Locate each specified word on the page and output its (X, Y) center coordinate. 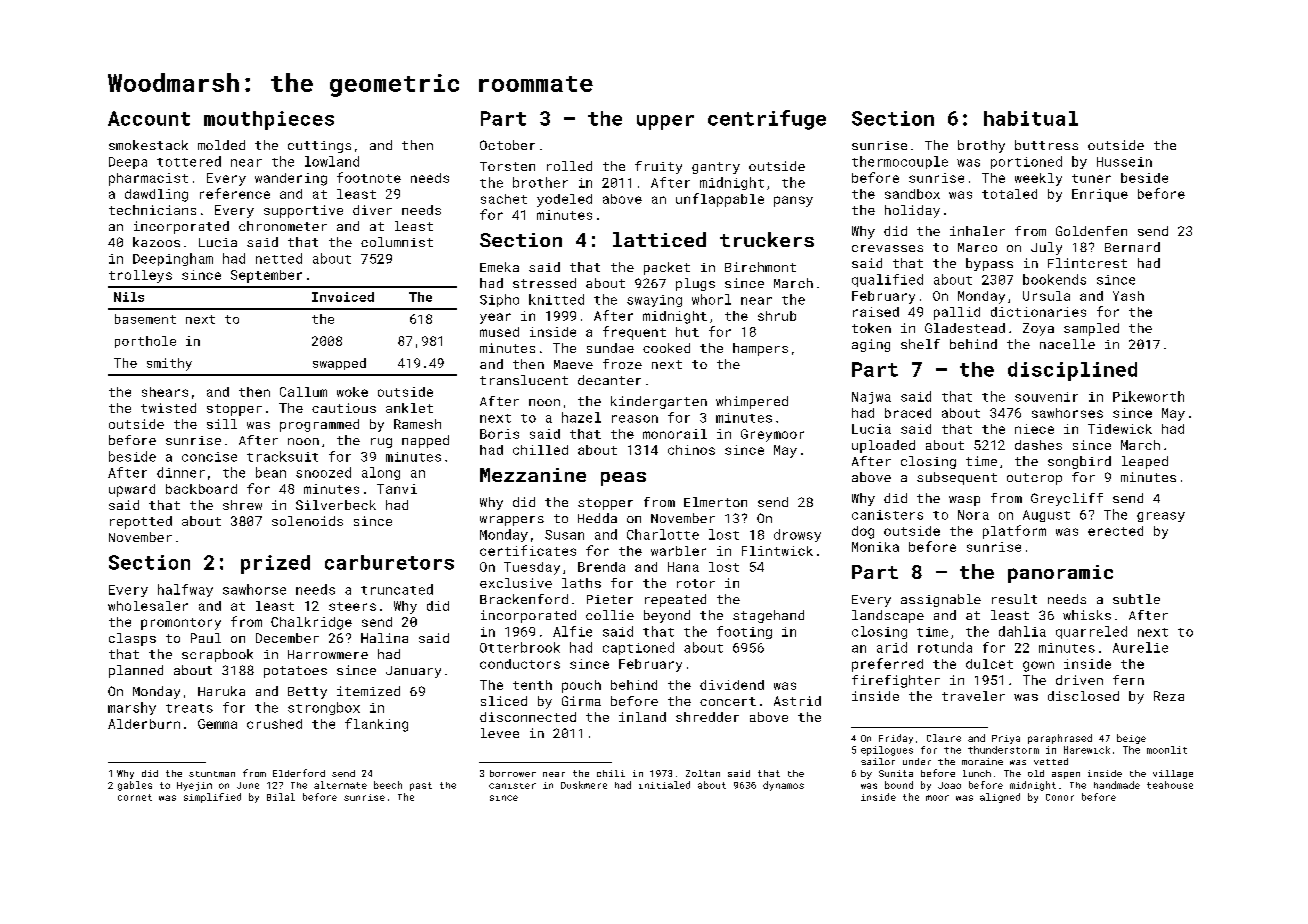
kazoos (156, 242)
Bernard (1132, 247)
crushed (274, 724)
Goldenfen (1091, 231)
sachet (504, 199)
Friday (896, 739)
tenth (532, 685)
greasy (1161, 517)
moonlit (1167, 750)
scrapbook (217, 655)
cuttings (319, 147)
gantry (716, 168)
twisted (168, 408)
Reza (1169, 696)
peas (623, 479)
